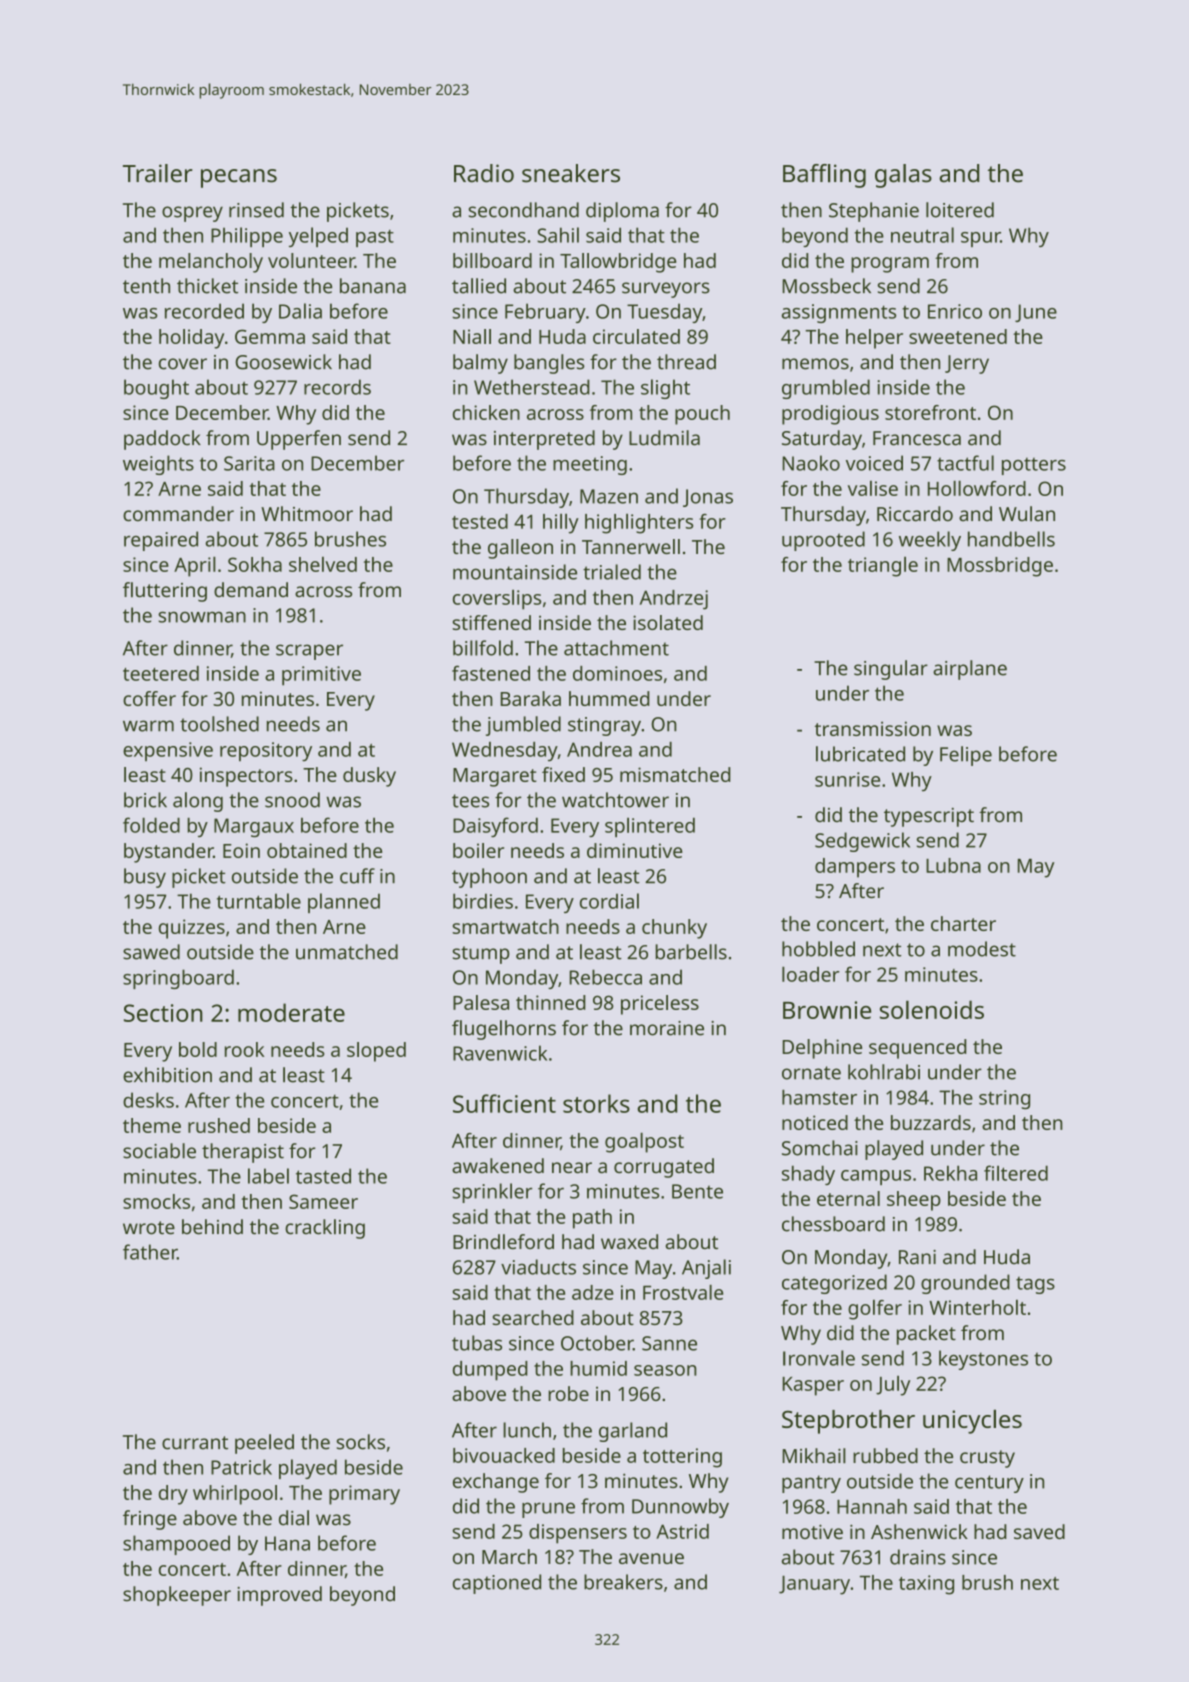 Image resolution: width=1189 pixels, height=1682 pixels. I want to click on improved, so click(279, 1596).
